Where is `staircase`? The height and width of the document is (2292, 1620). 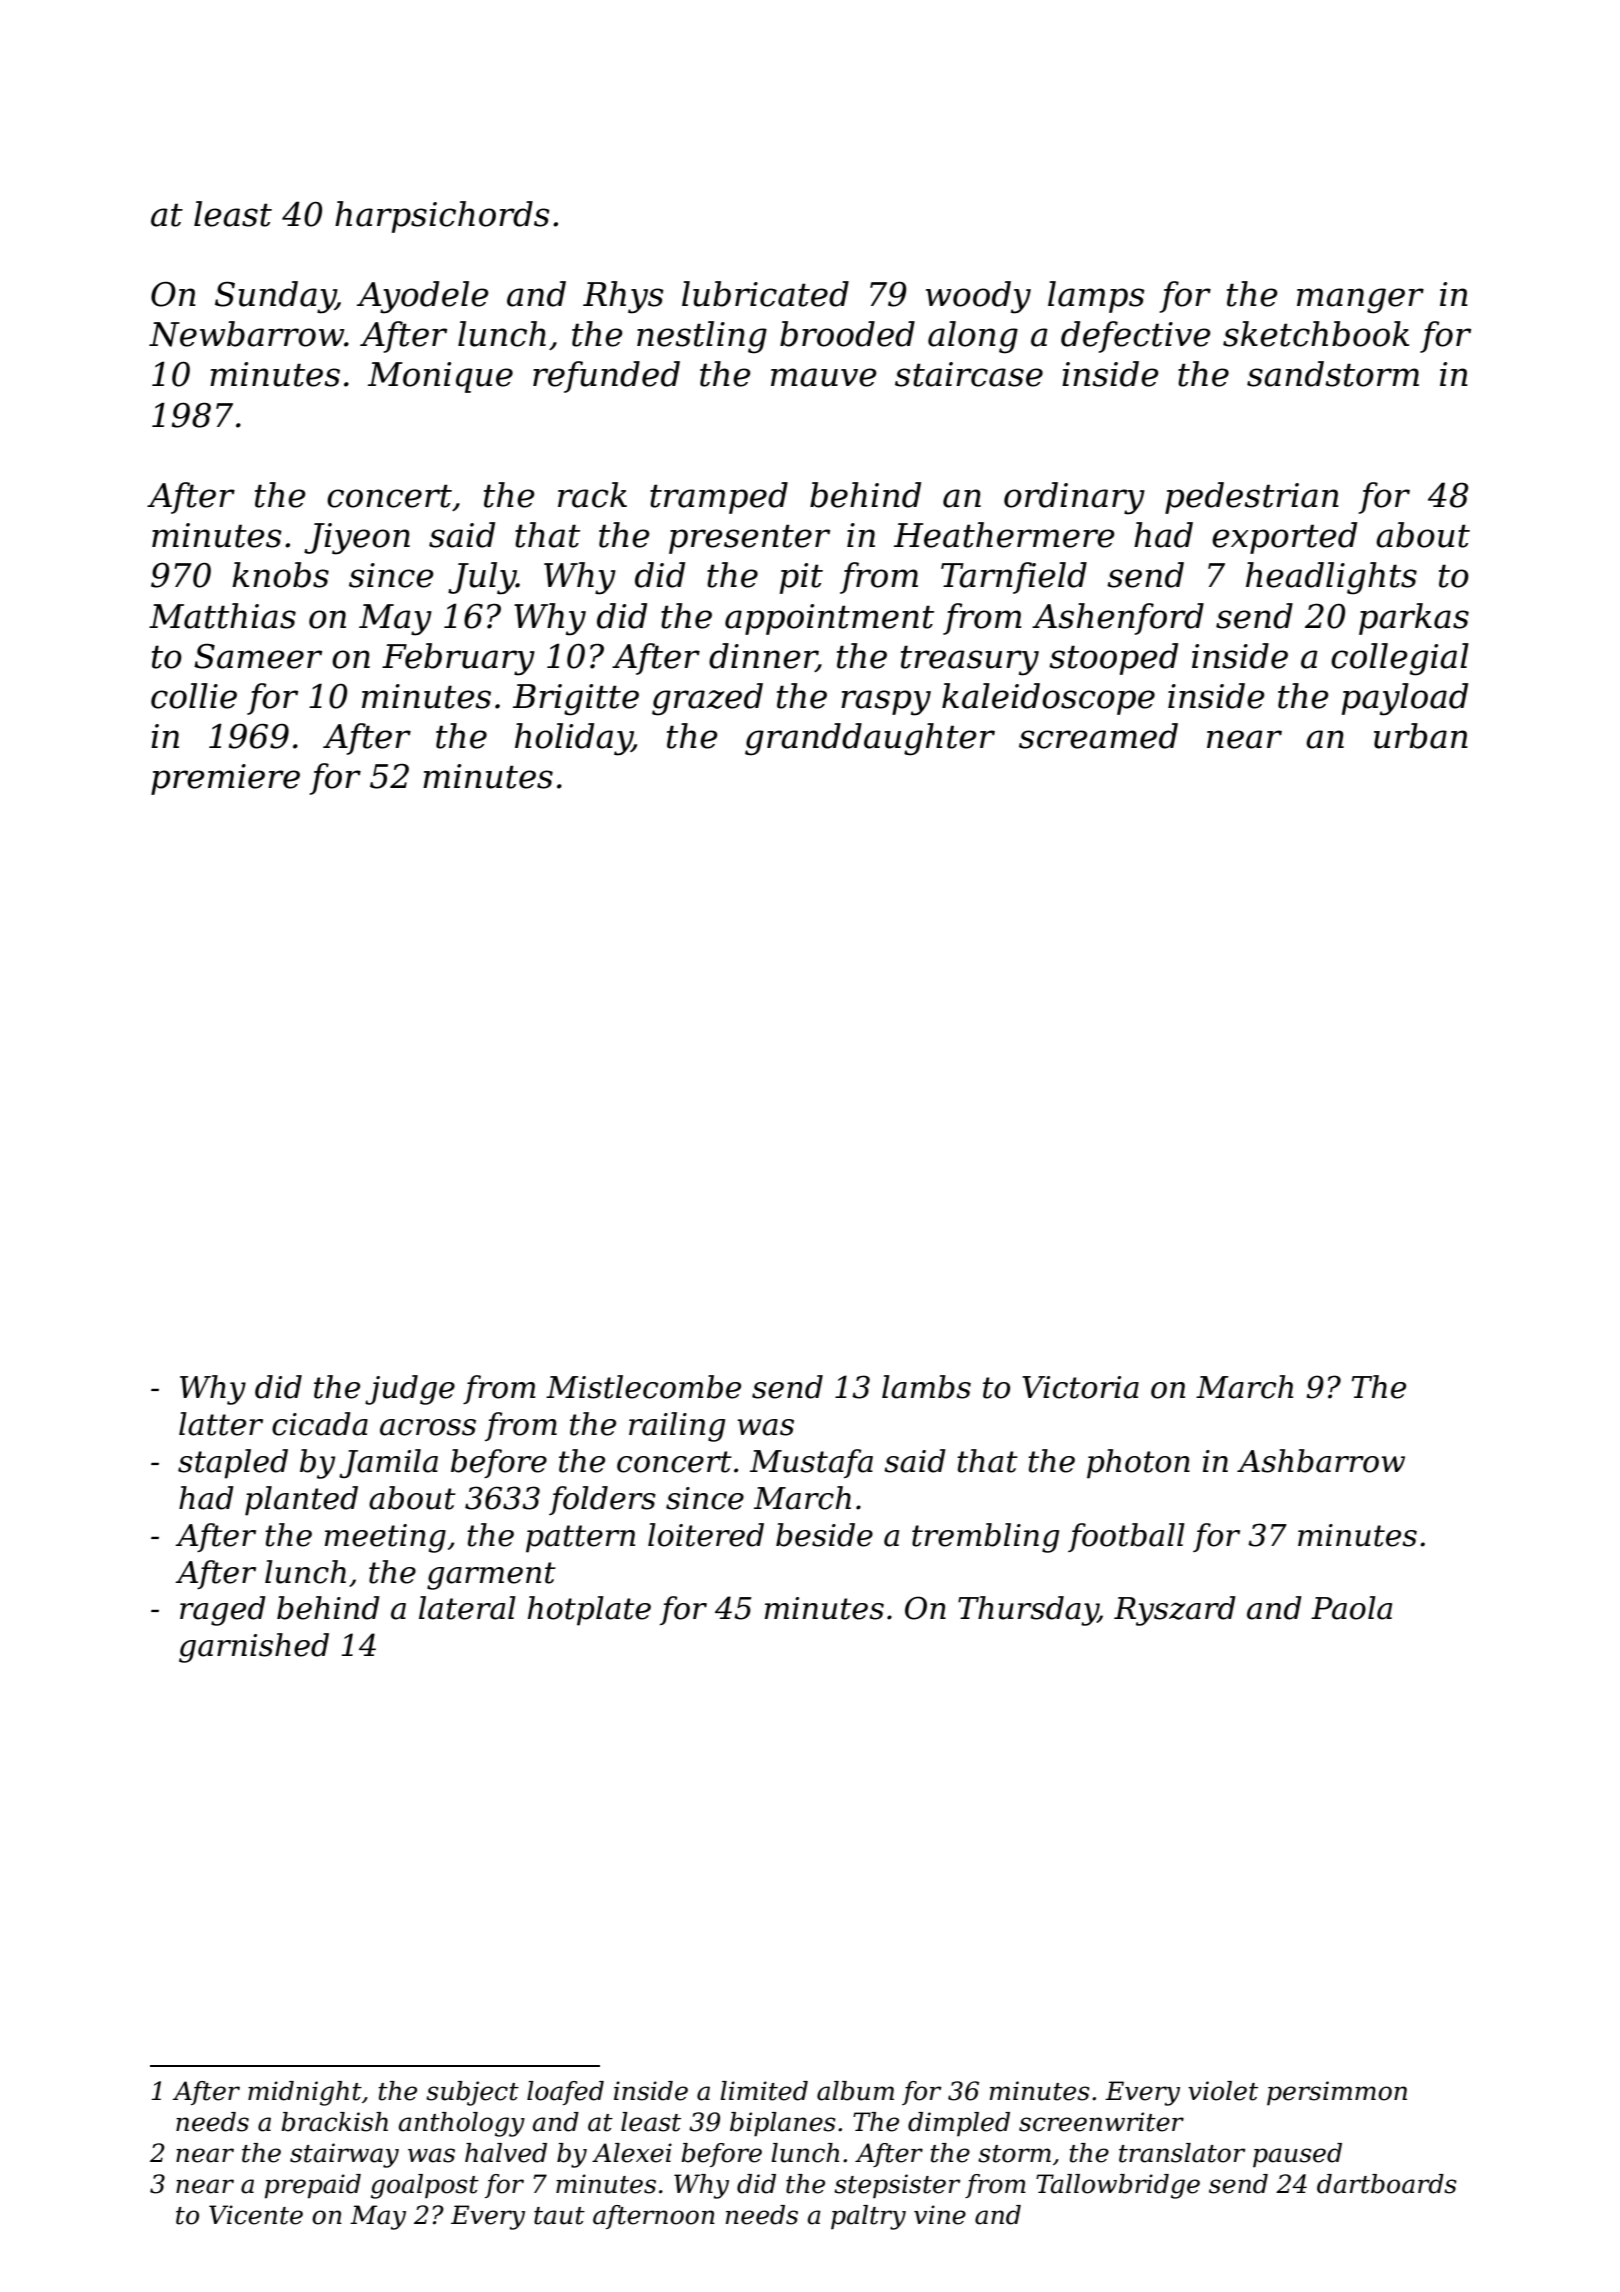 staircase is located at coordinates (969, 374).
